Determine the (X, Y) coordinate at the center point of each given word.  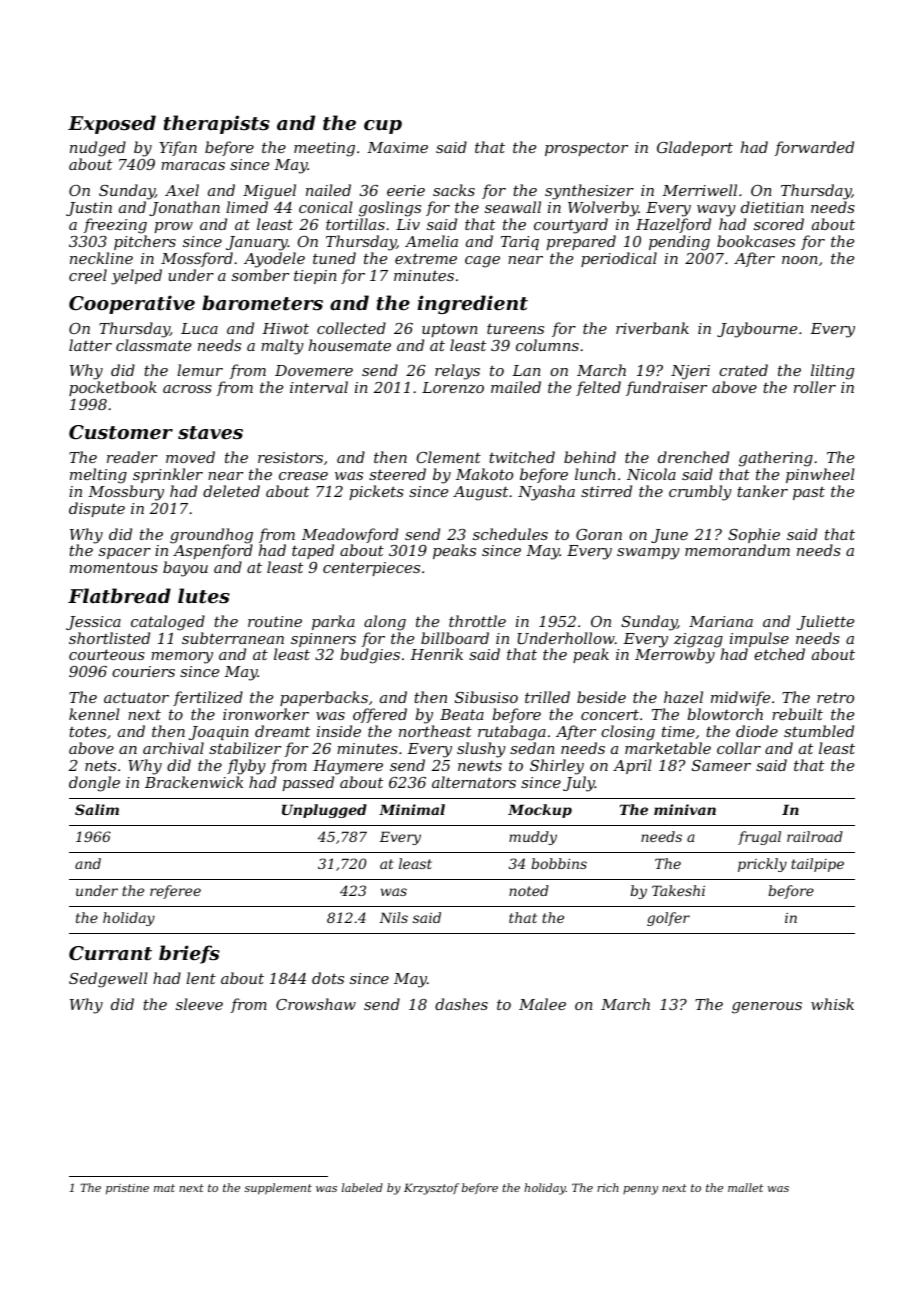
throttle (477, 621)
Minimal (412, 809)
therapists (217, 124)
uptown (450, 330)
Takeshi (678, 890)
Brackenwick (194, 782)
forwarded (814, 148)
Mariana (721, 621)
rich (608, 1187)
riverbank (652, 328)
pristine (127, 1189)
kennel (94, 714)
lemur (200, 370)
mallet (745, 1187)
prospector (586, 149)
